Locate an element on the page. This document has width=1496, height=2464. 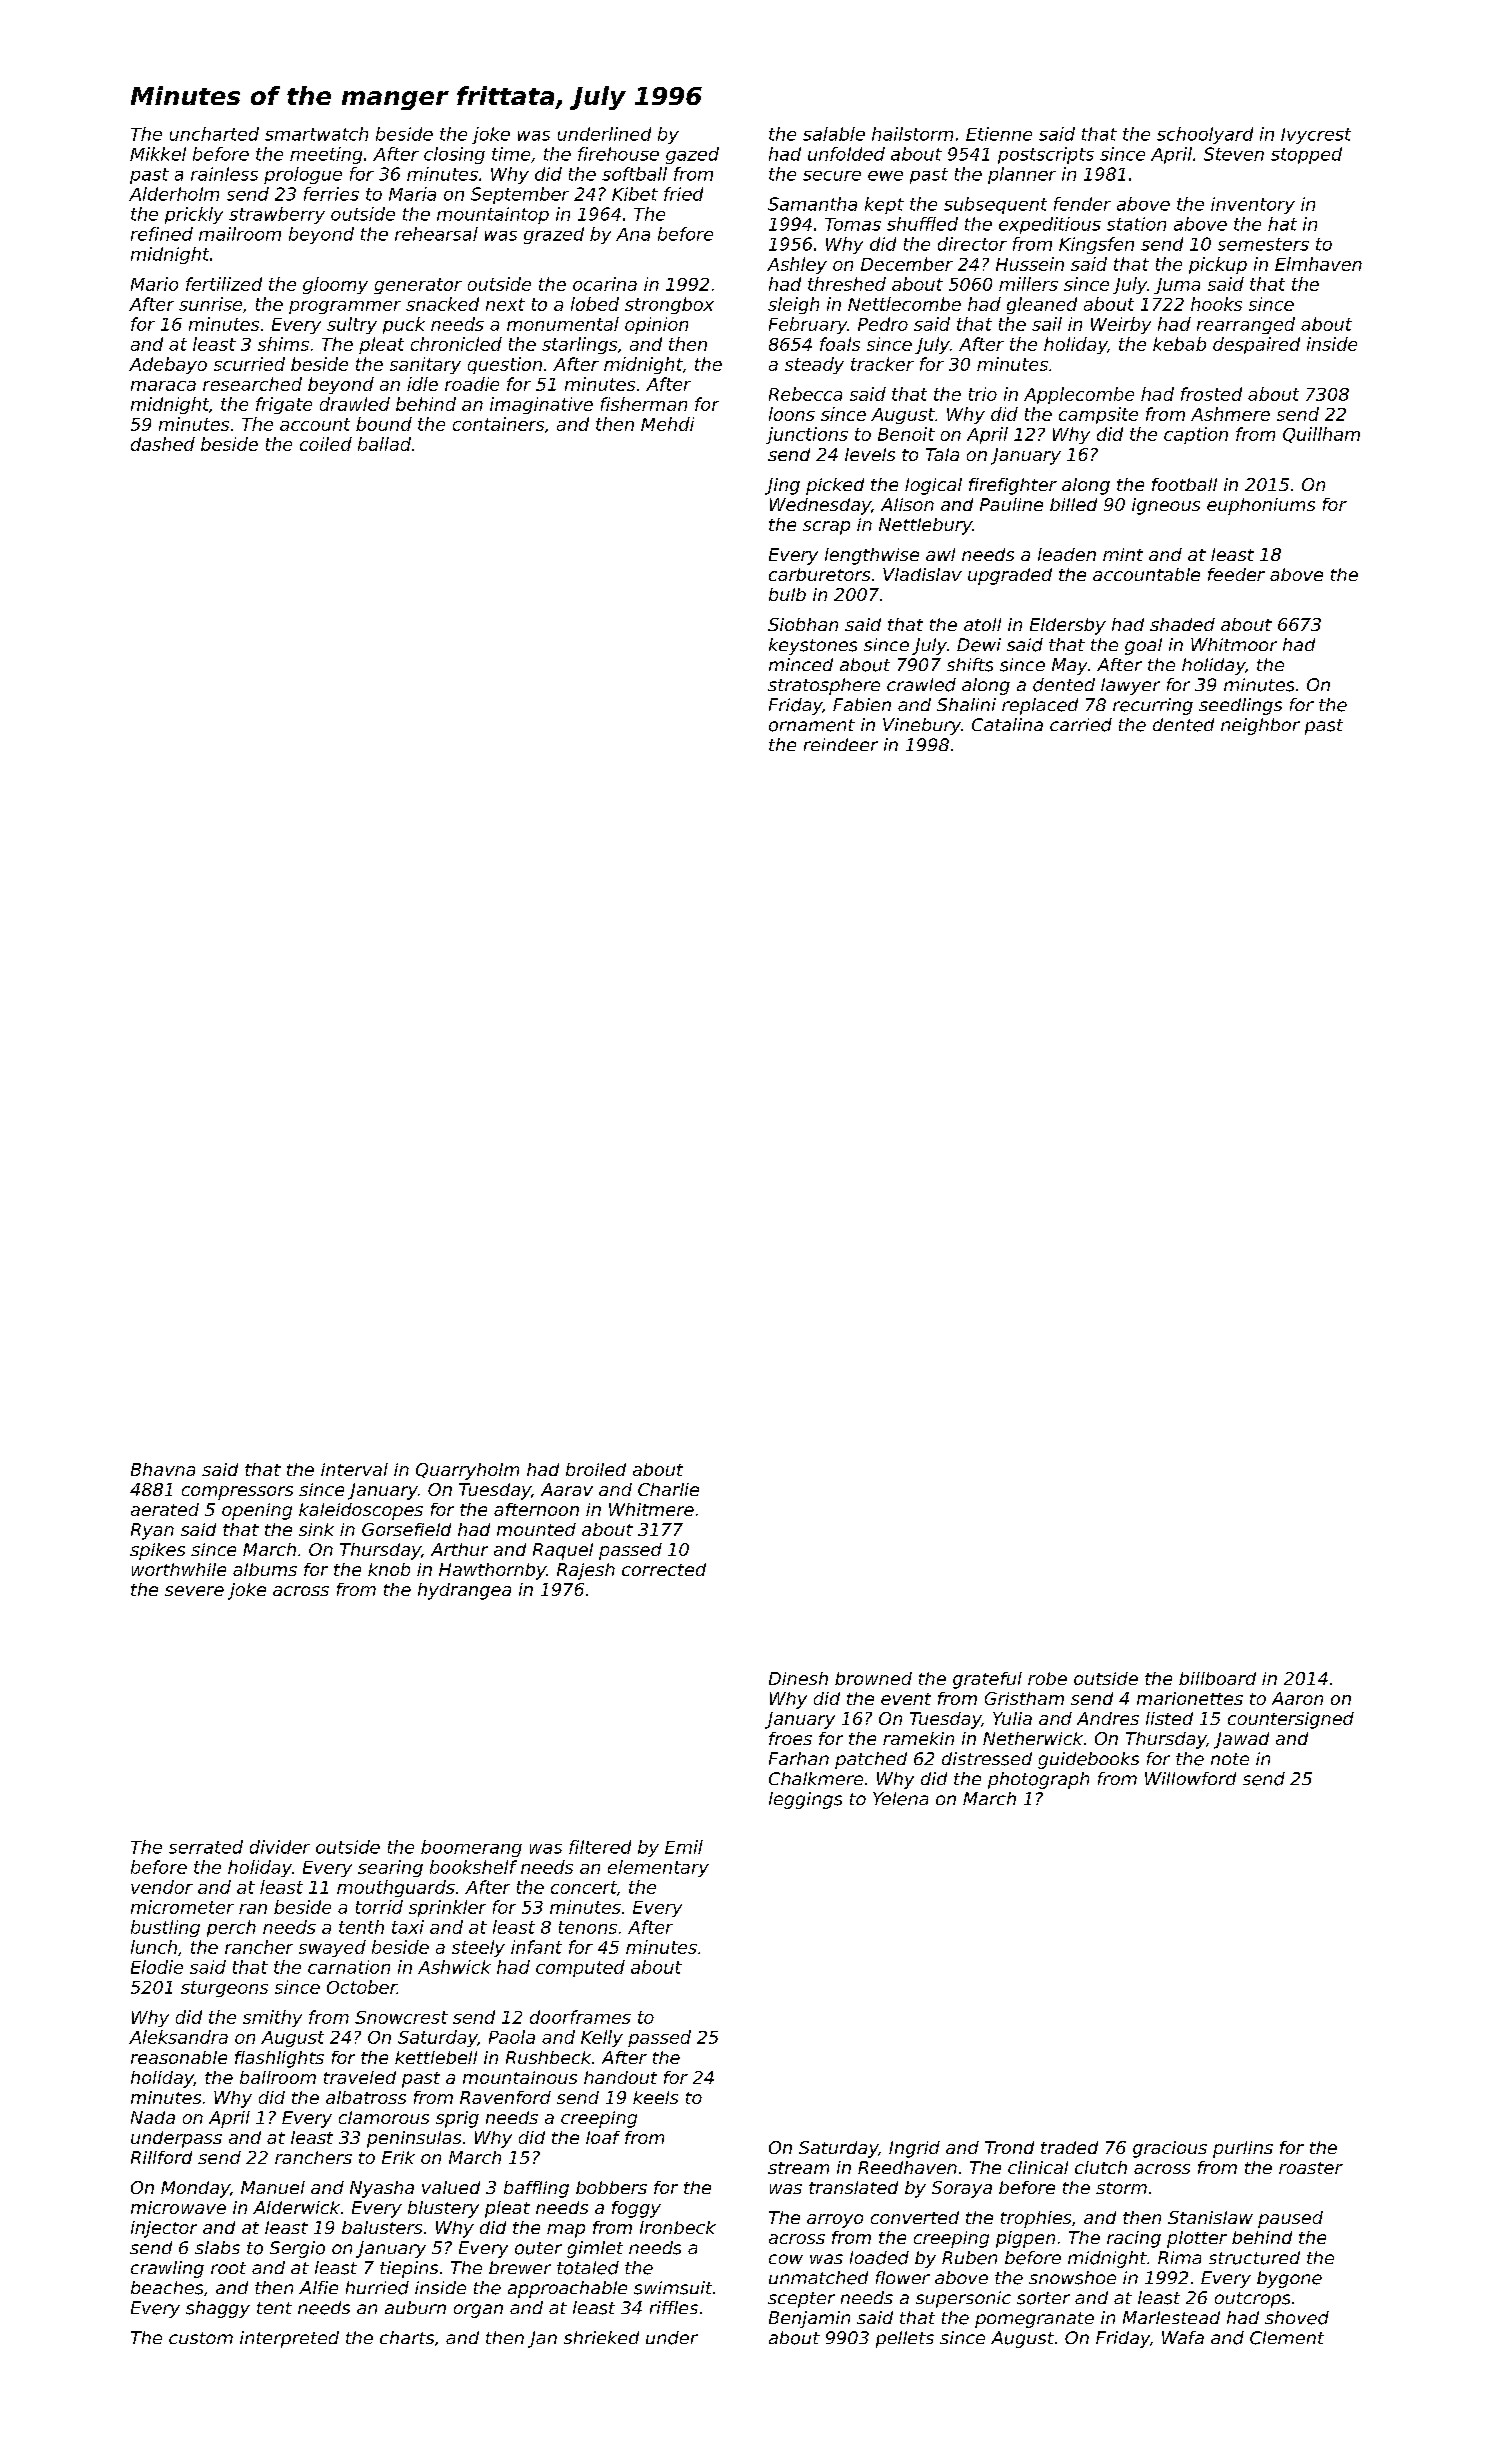
minced is located at coordinates (801, 664).
